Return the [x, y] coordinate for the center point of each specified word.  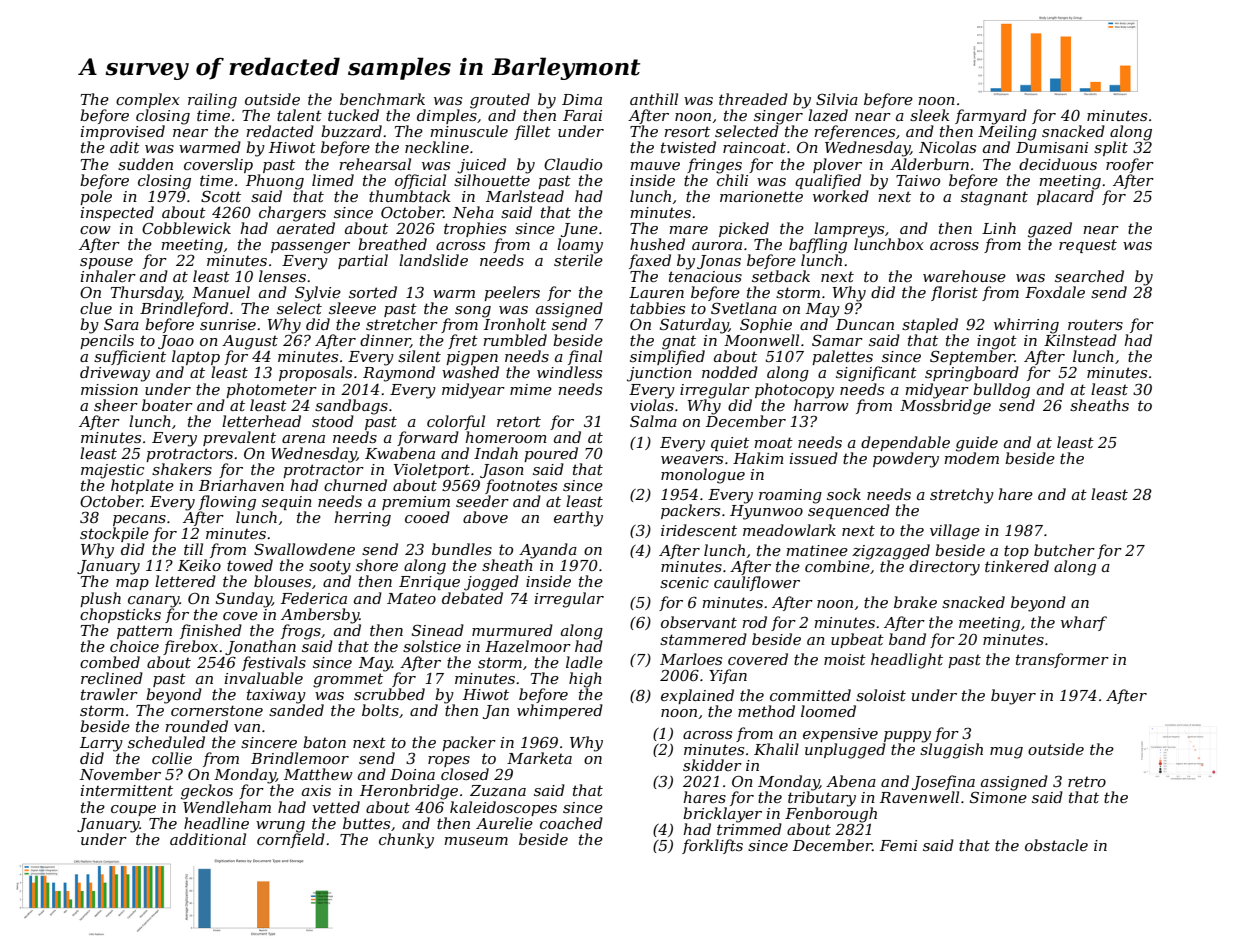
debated [472, 598]
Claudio [573, 164]
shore [377, 565]
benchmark [382, 99]
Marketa [539, 758]
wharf [1084, 623]
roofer [1130, 165]
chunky [406, 841]
